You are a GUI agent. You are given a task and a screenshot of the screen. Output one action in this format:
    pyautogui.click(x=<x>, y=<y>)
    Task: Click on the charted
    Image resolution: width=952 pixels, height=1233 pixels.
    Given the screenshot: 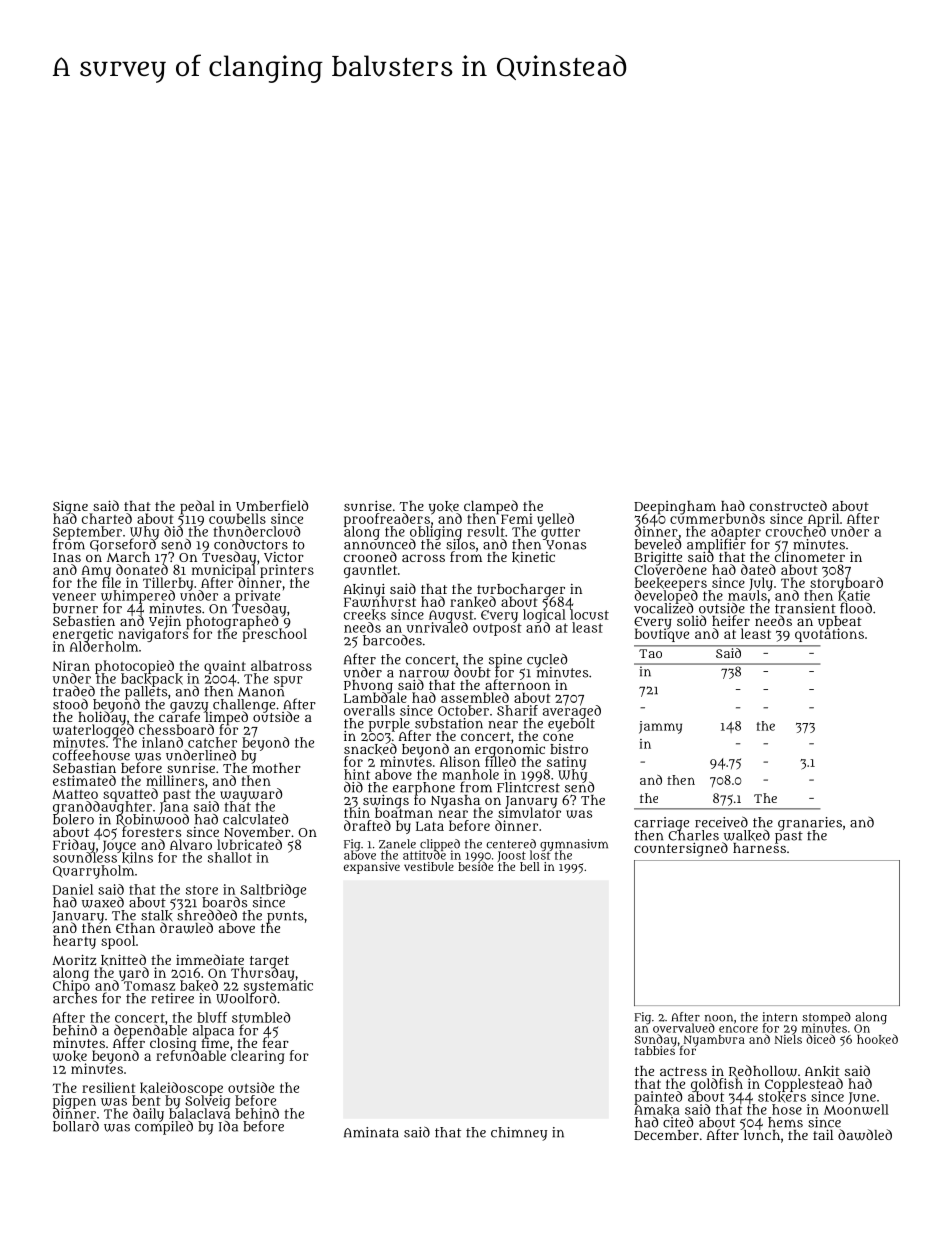 What is the action you would take?
    pyautogui.click(x=107, y=518)
